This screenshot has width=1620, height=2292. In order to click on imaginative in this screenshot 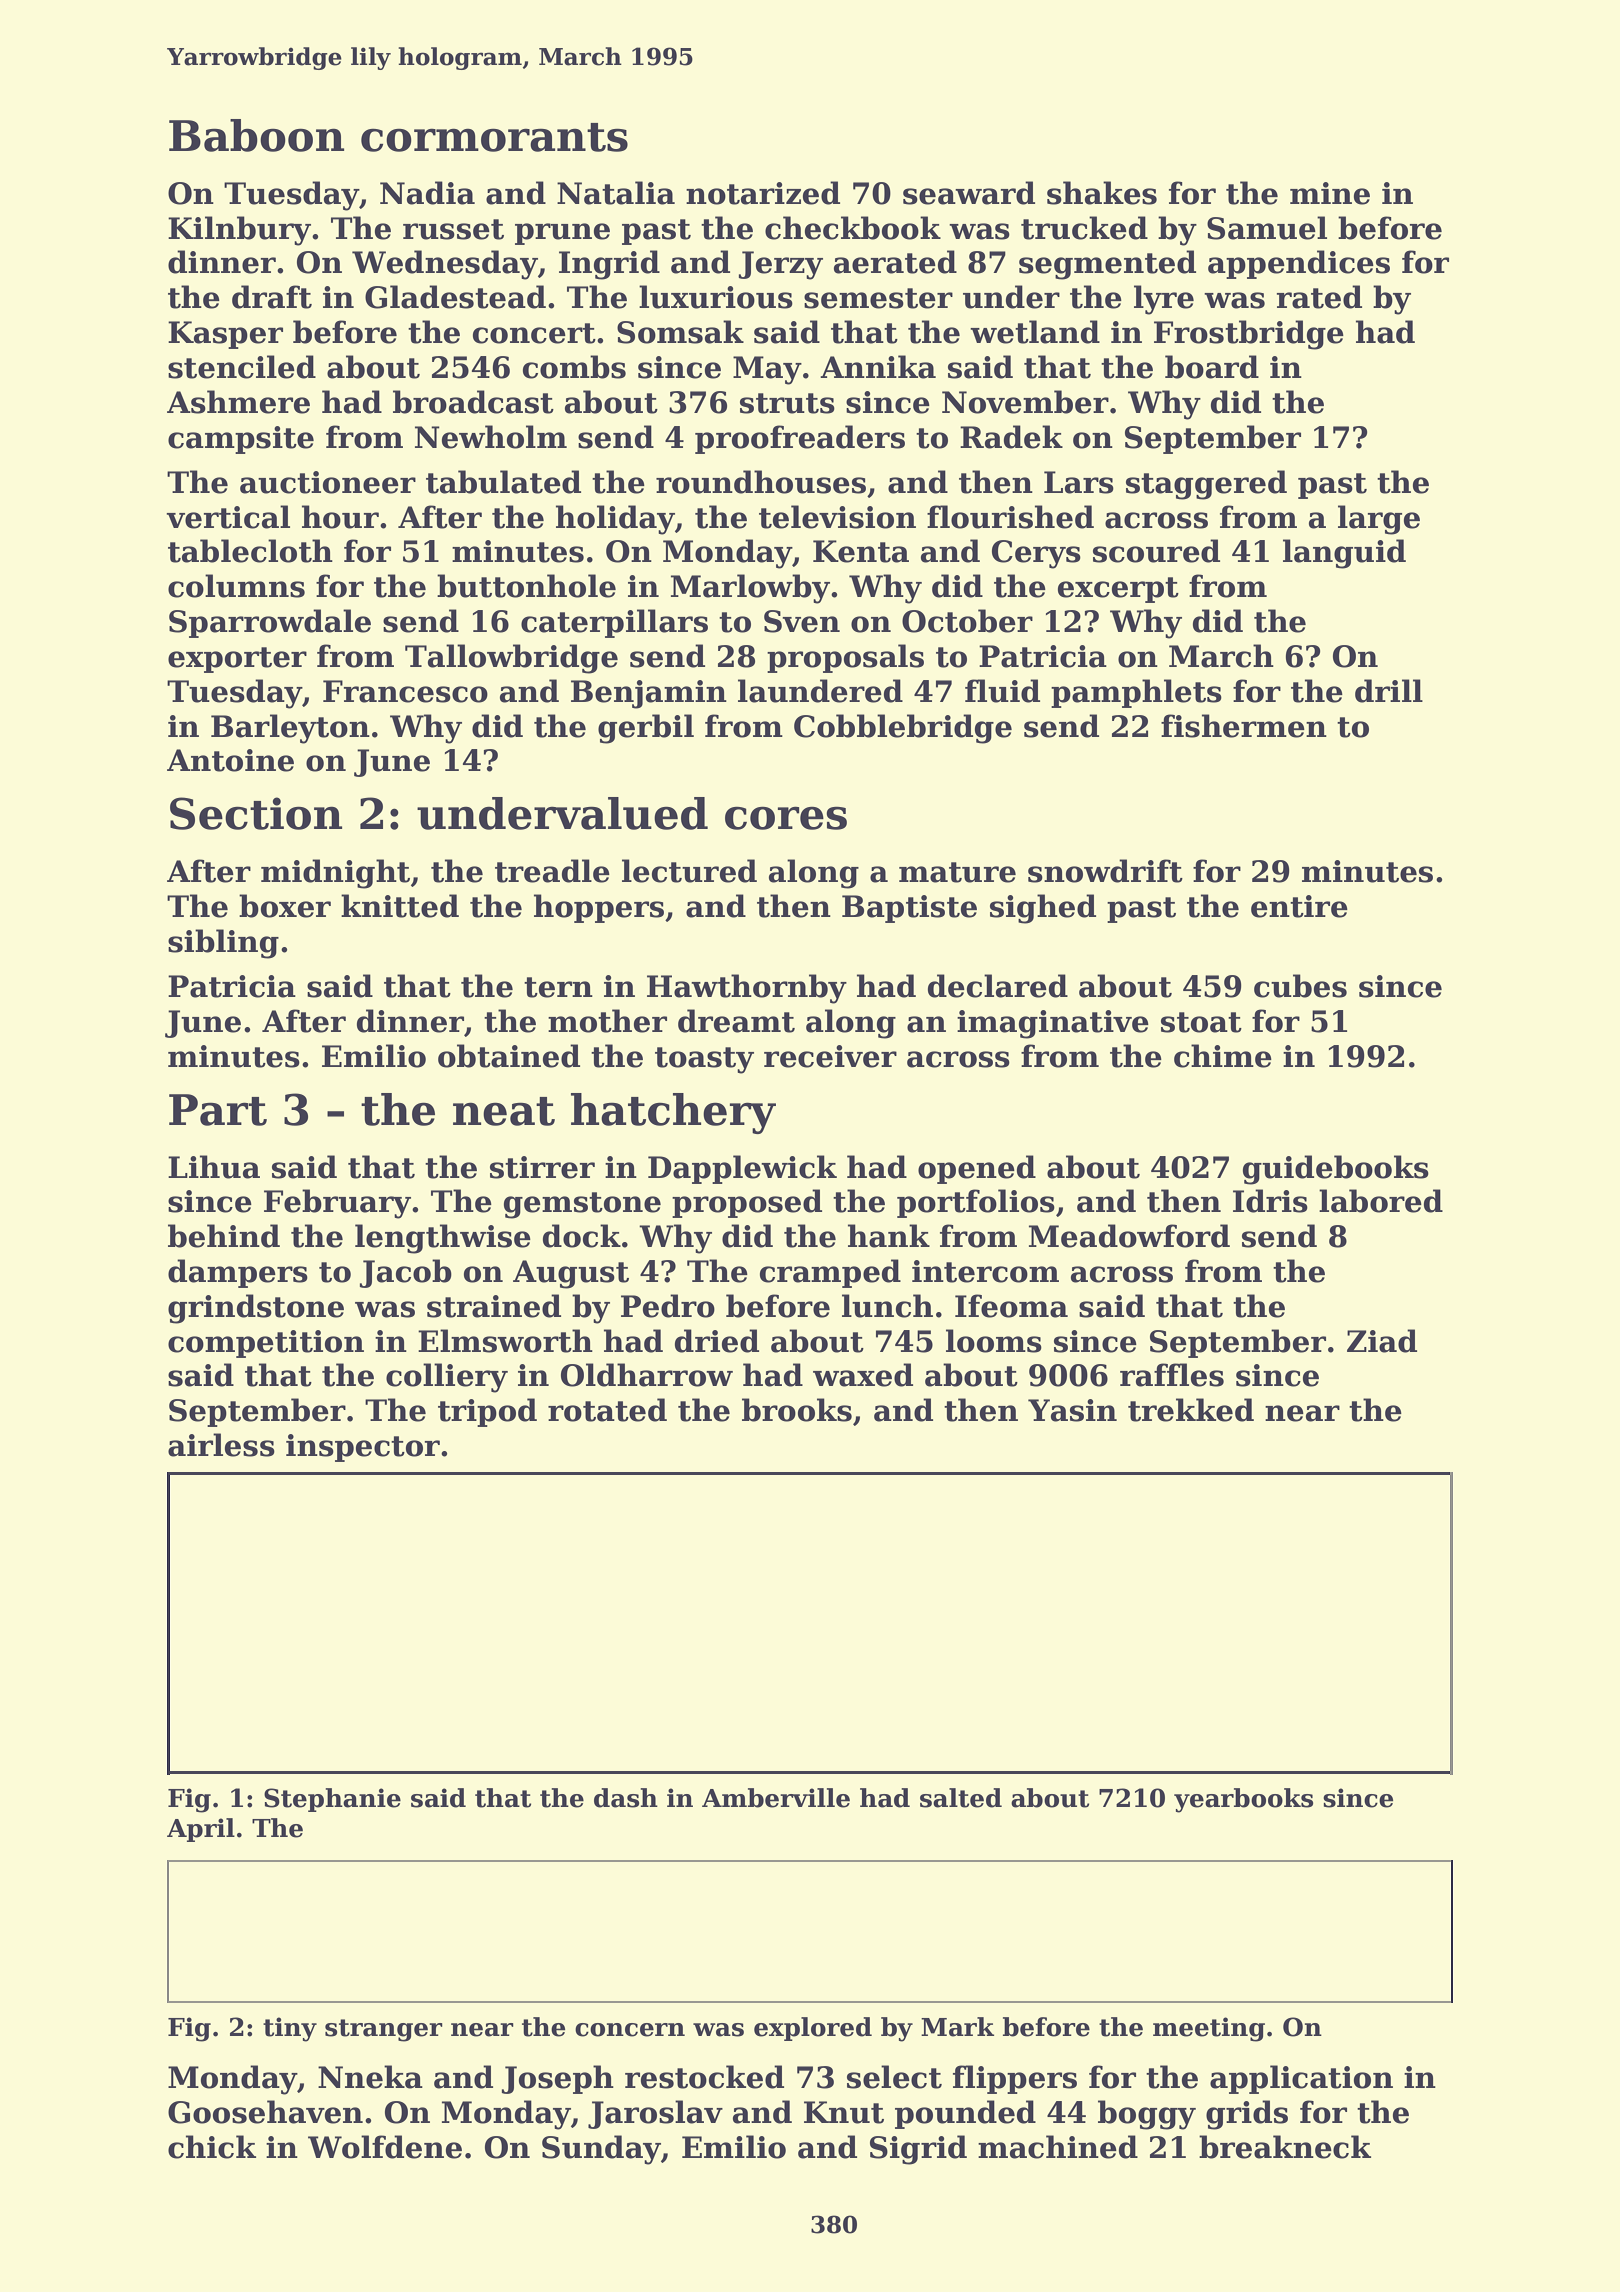, I will do `click(1053, 1024)`.
